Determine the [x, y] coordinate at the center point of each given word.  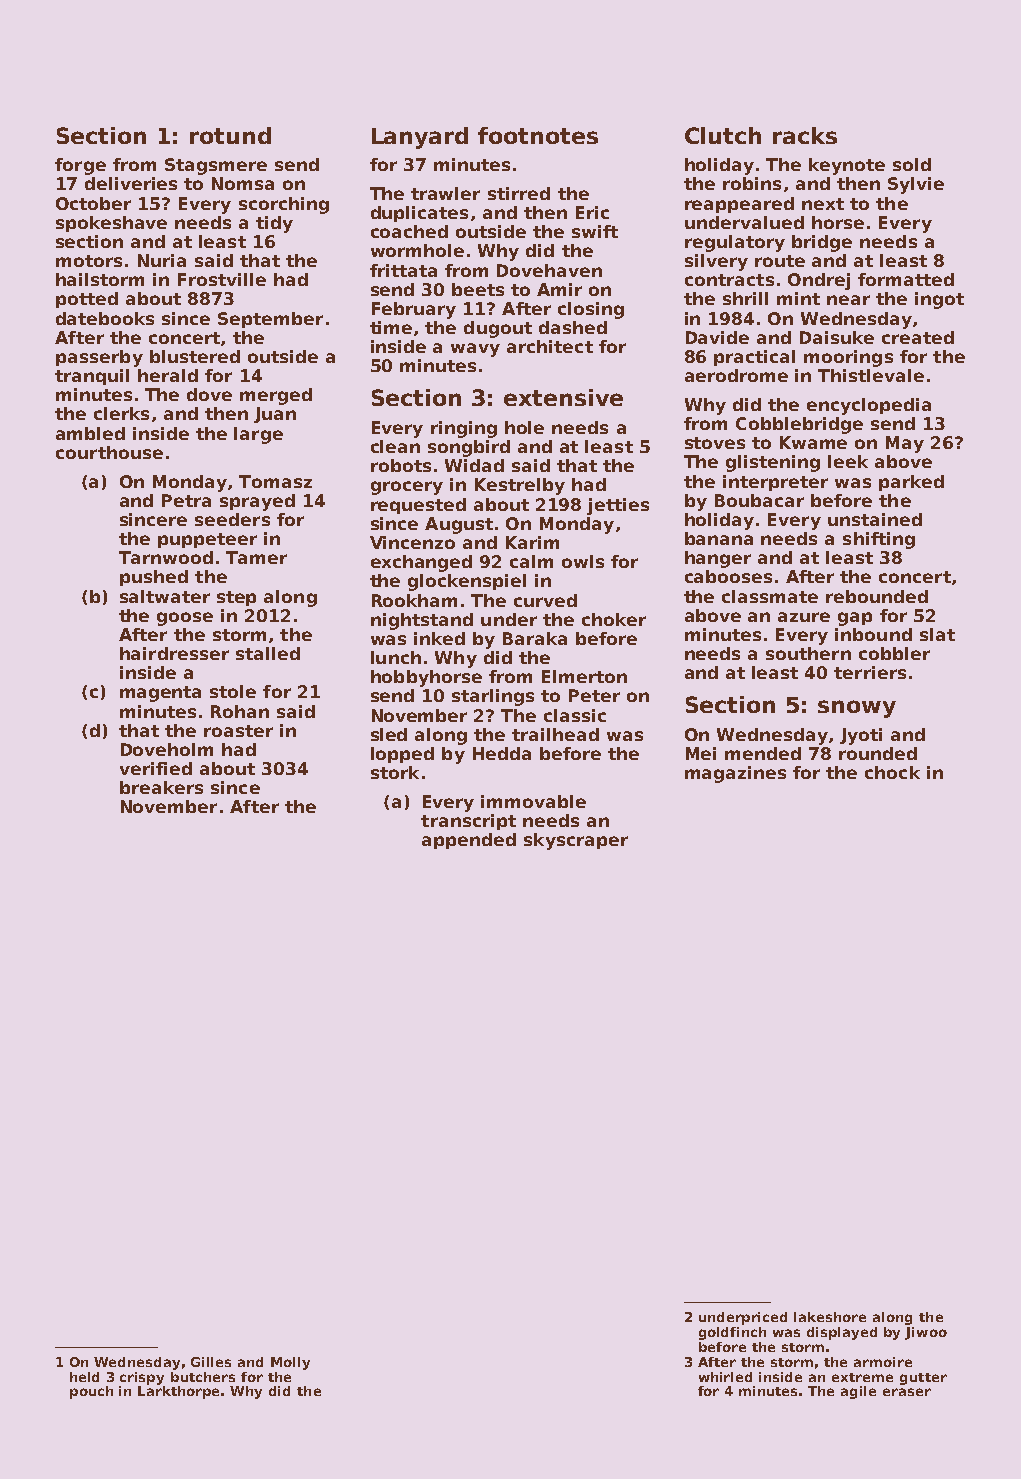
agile [858, 1392]
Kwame [813, 442]
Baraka [535, 638]
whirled [725, 1377]
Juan [275, 415]
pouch [91, 1392]
